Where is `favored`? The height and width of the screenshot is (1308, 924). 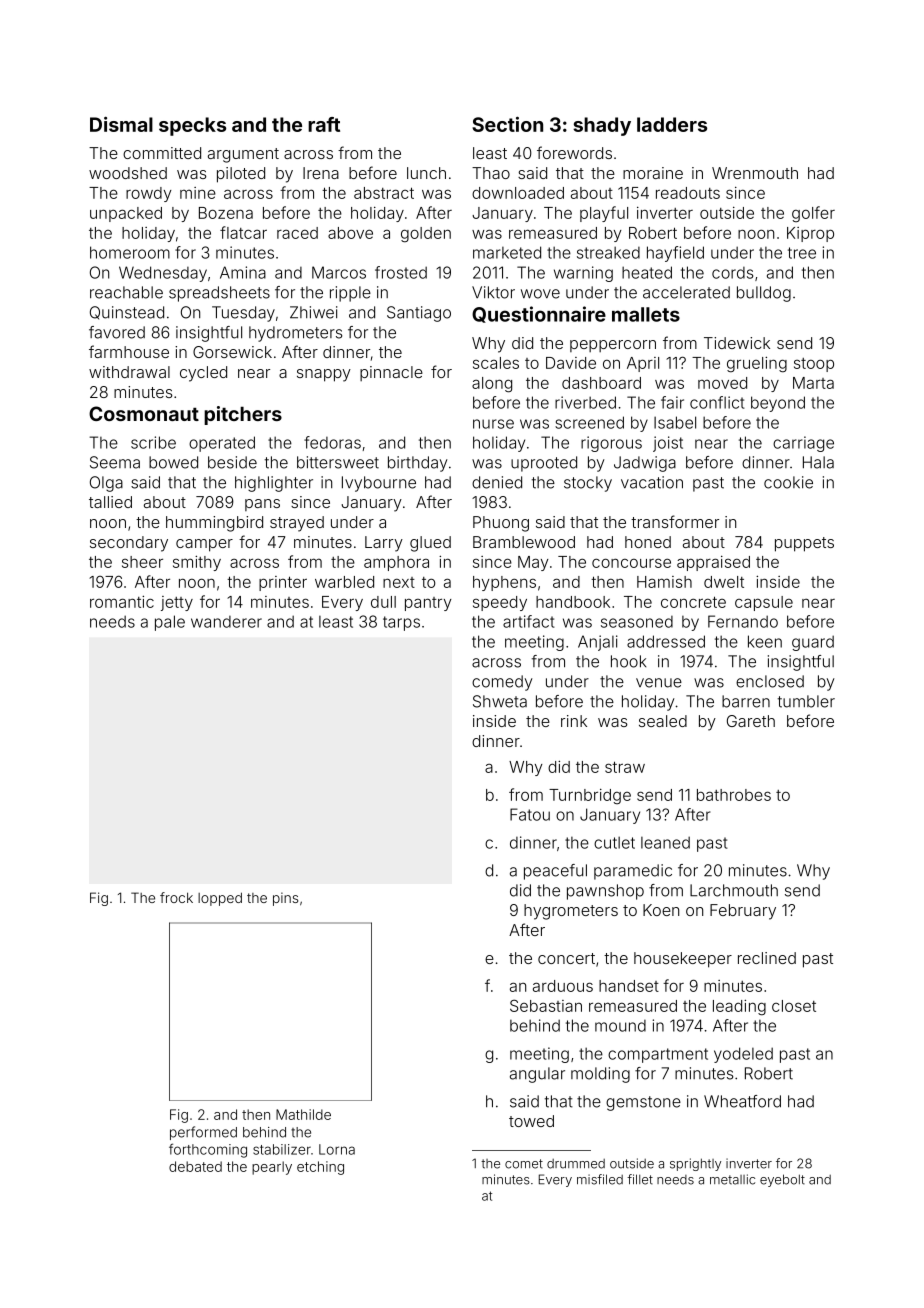
favored is located at coordinates (117, 332).
